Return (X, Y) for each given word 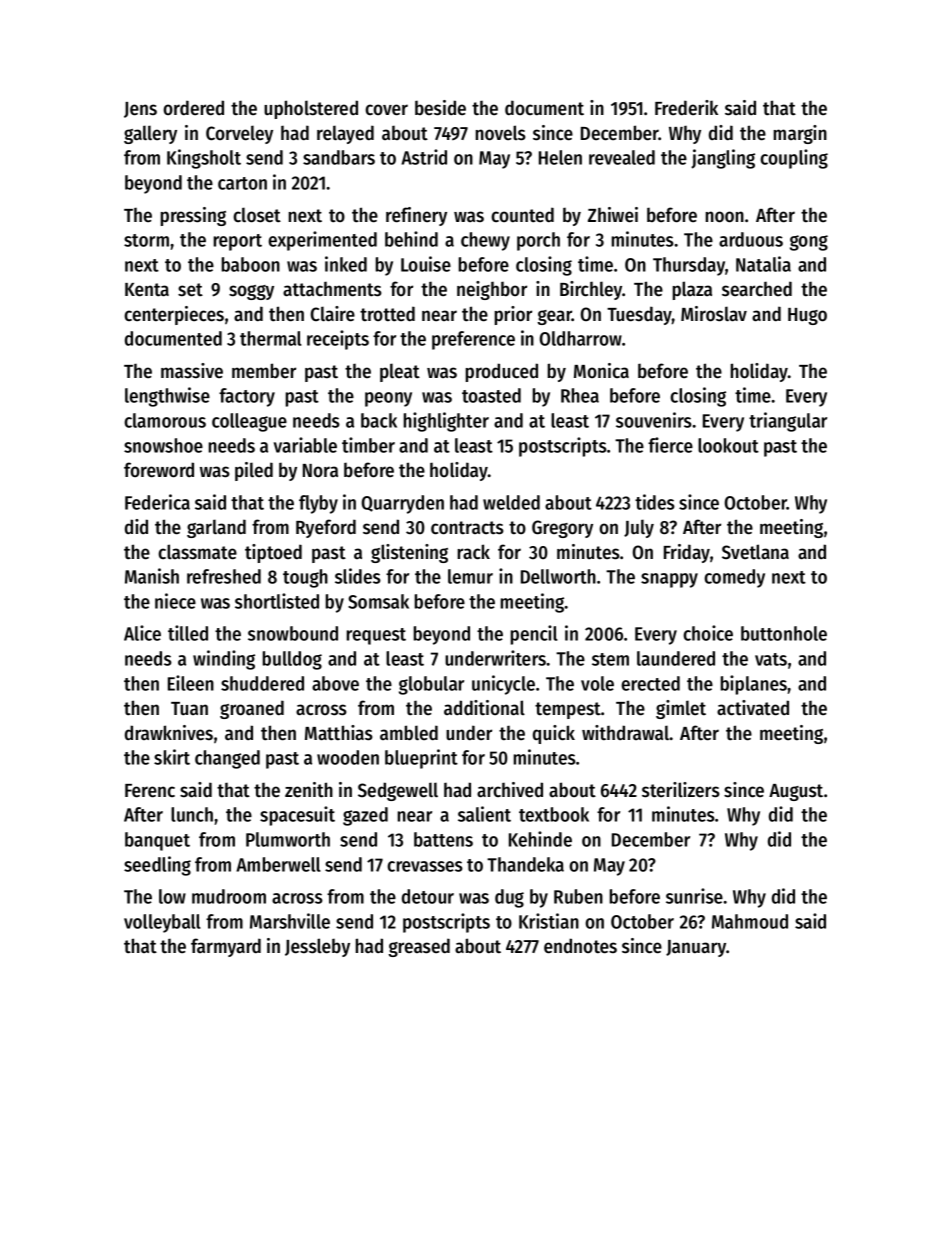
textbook (554, 814)
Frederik (686, 107)
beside (440, 108)
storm (146, 240)
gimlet (681, 709)
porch (538, 241)
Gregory (562, 529)
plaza (692, 290)
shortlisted (277, 601)
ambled (409, 733)
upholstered (311, 109)
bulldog (292, 660)
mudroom (229, 896)
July (639, 528)
